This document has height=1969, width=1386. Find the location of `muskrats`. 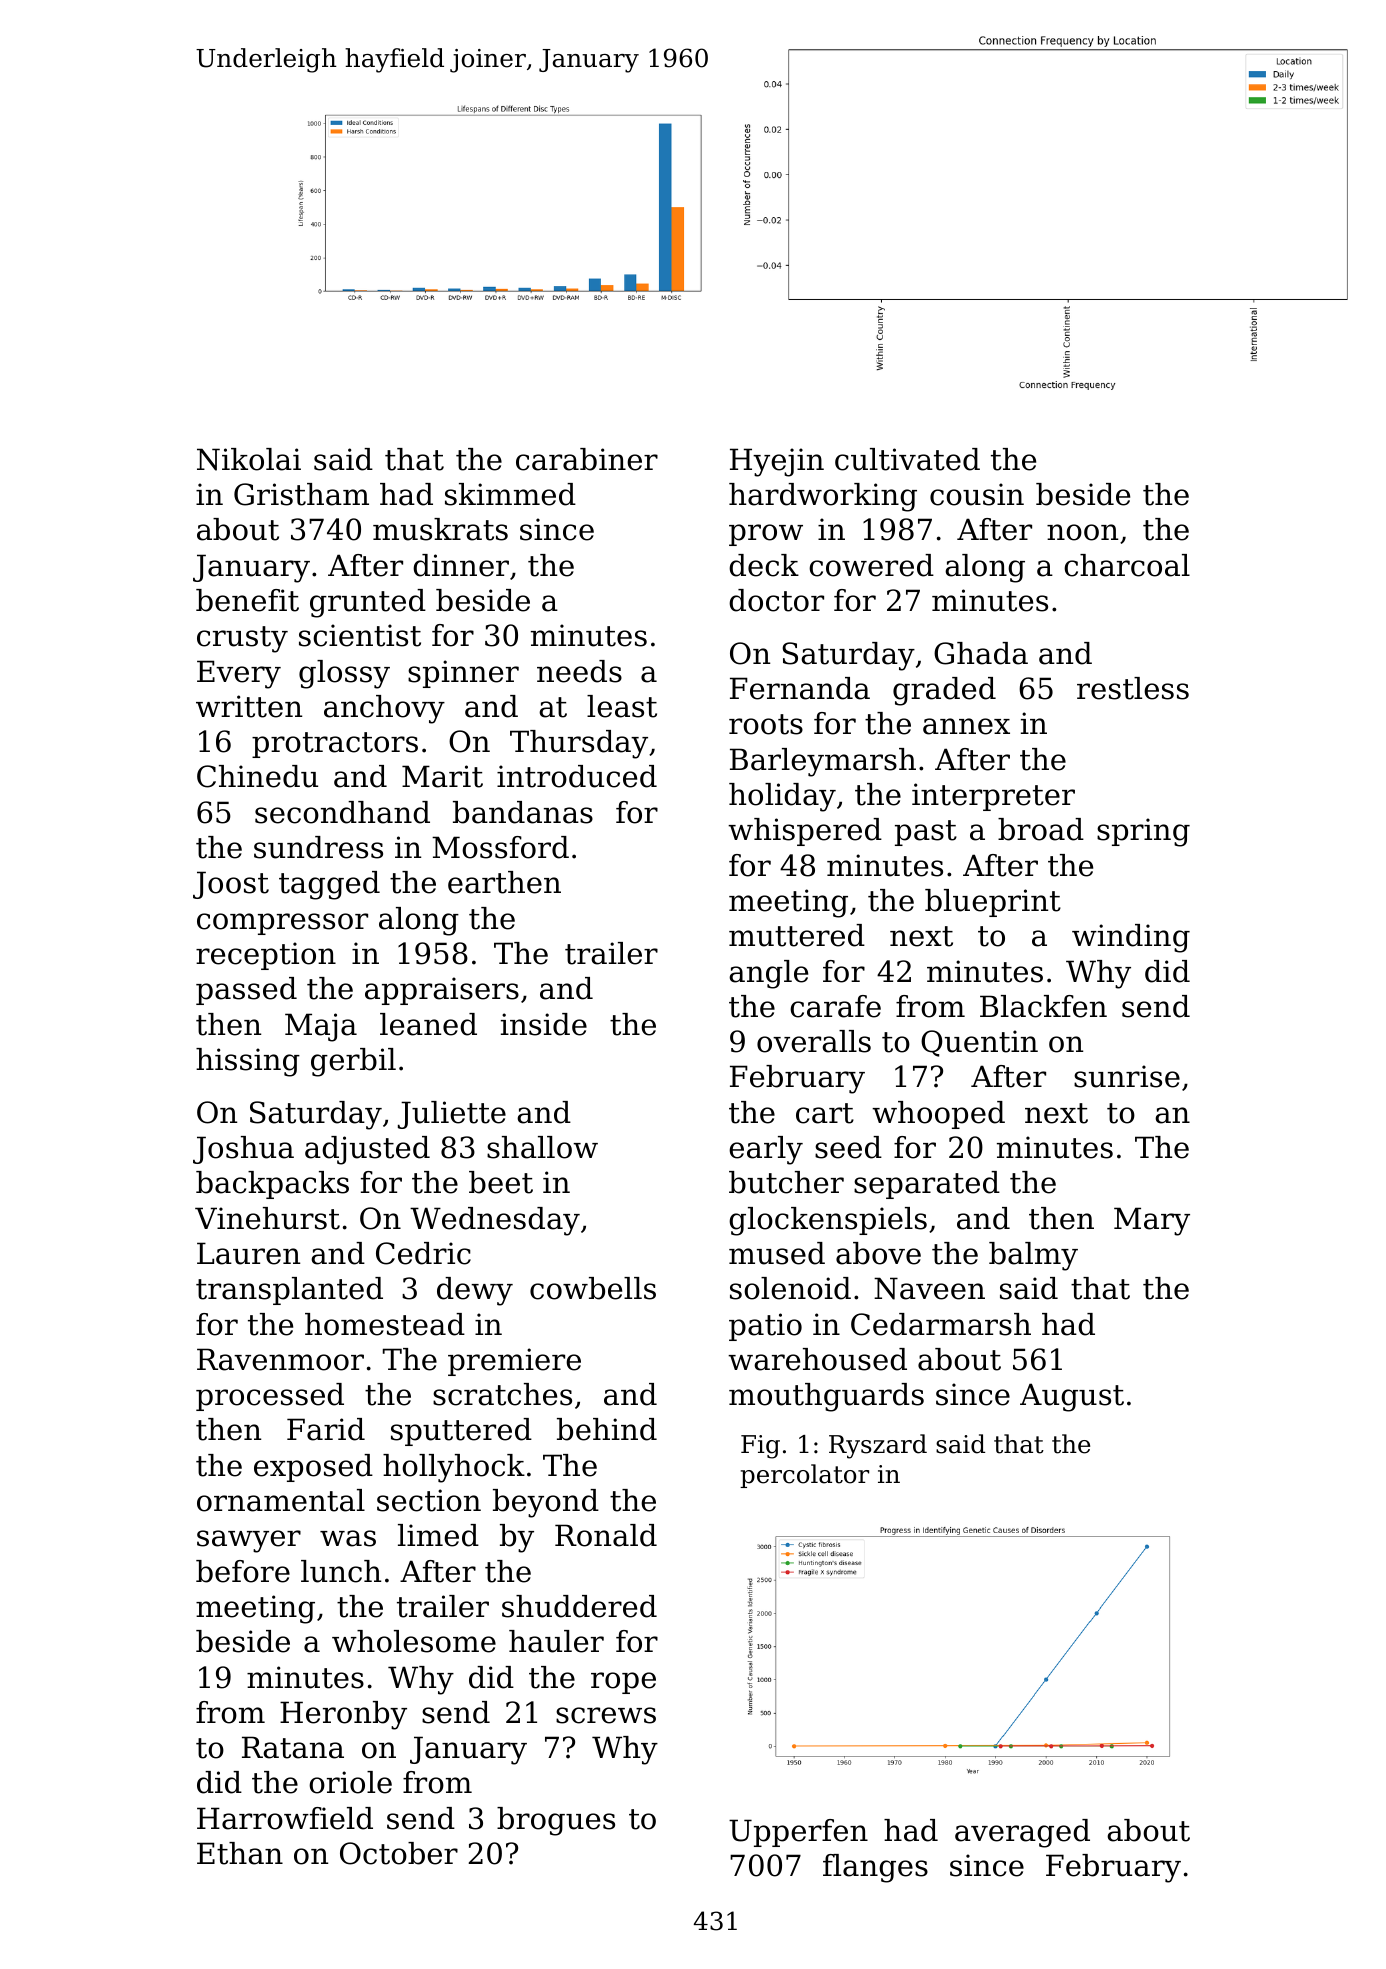

muskrats is located at coordinates (440, 529).
